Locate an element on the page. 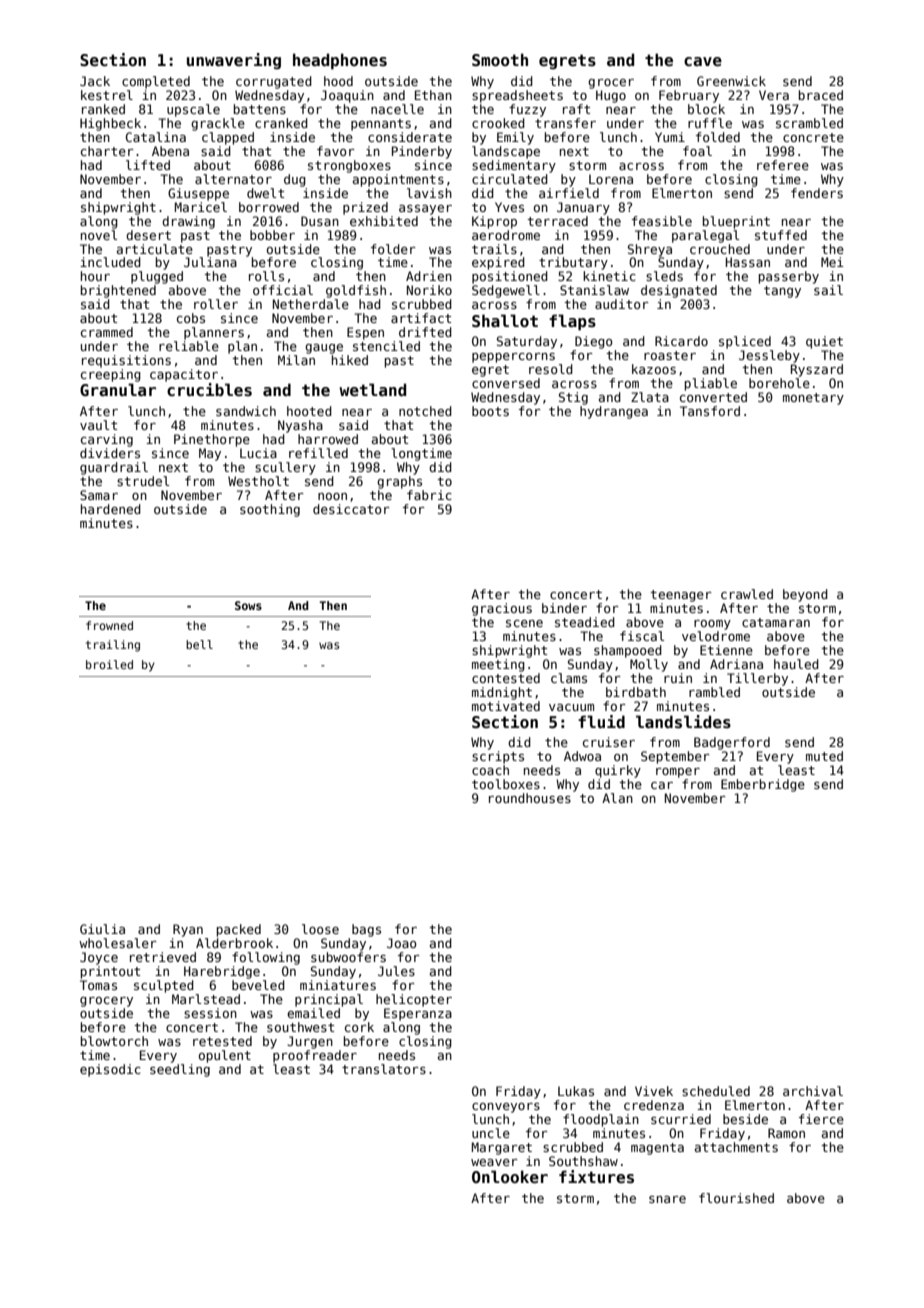  episodic is located at coordinates (110, 1070).
